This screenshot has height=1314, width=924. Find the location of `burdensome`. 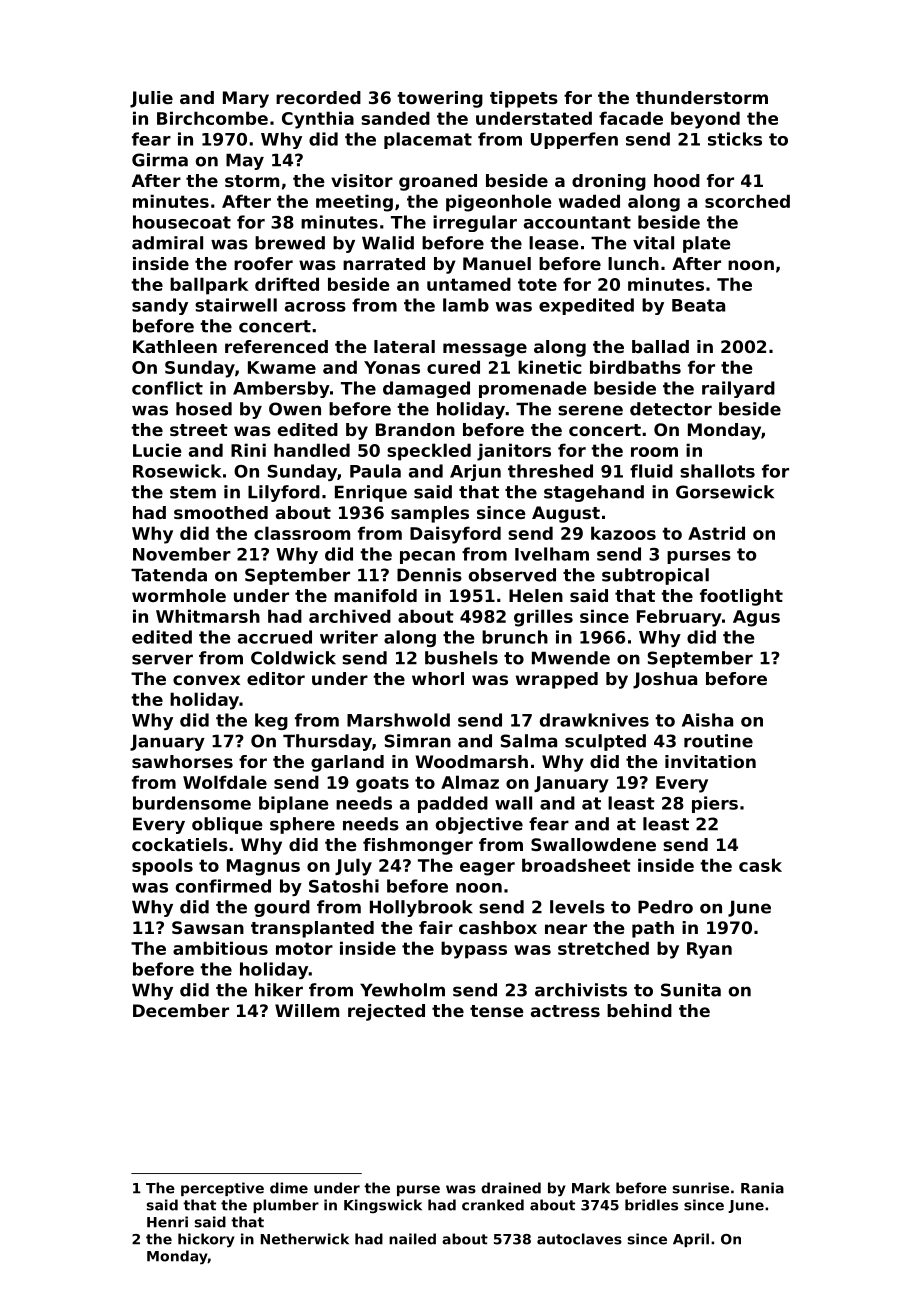

burdensome is located at coordinates (192, 803).
